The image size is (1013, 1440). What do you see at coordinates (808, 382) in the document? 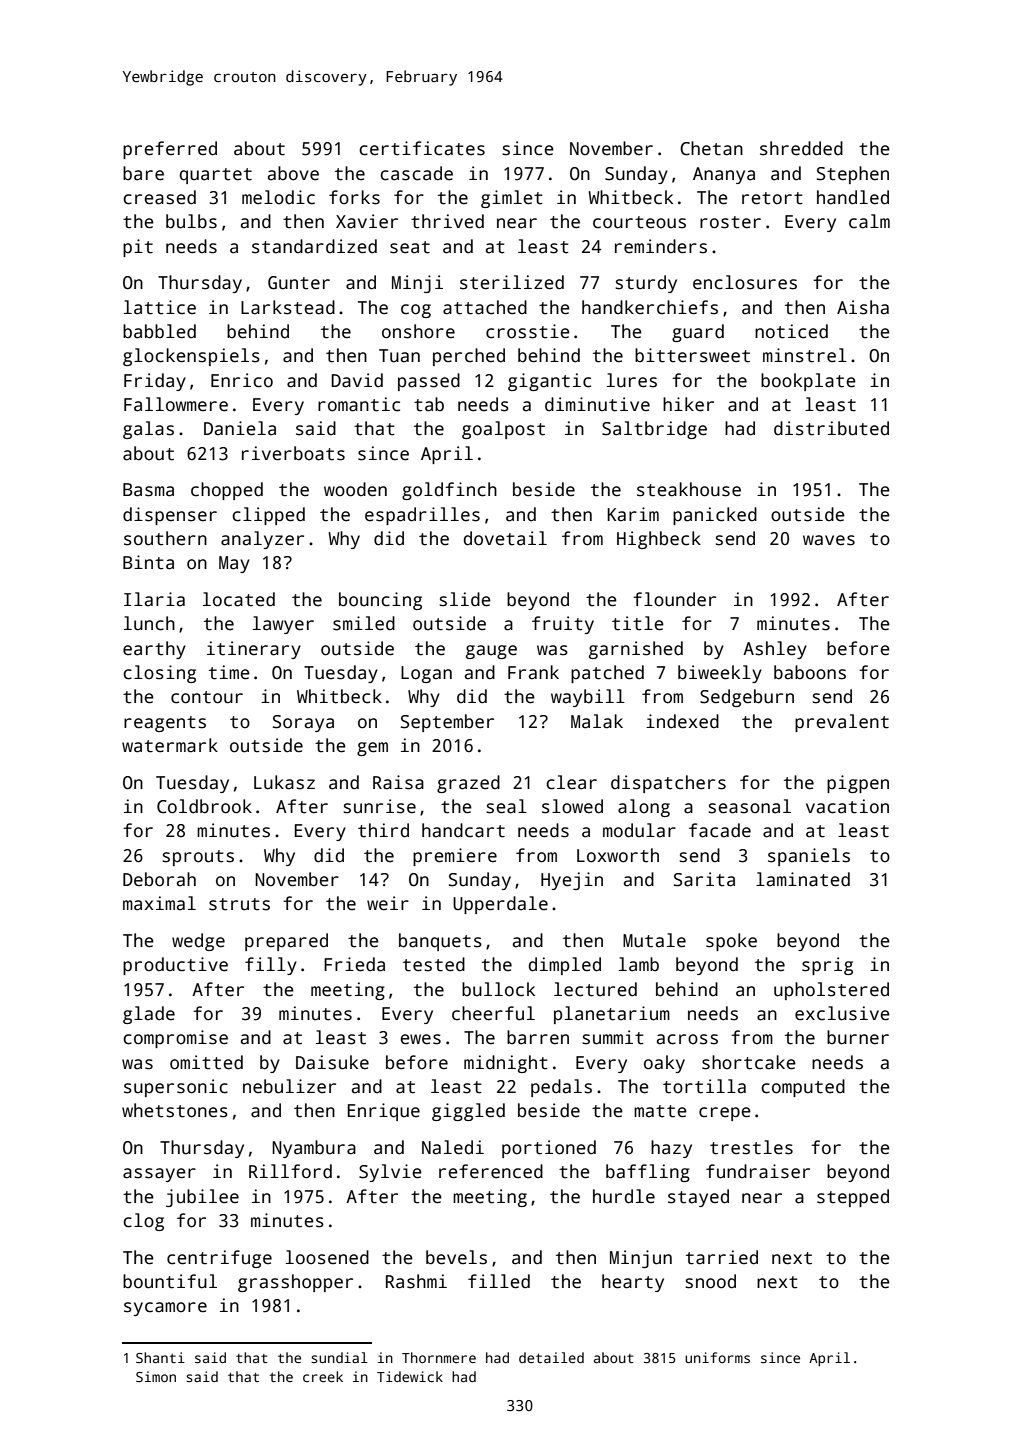
I see `bookplate` at bounding box center [808, 382].
